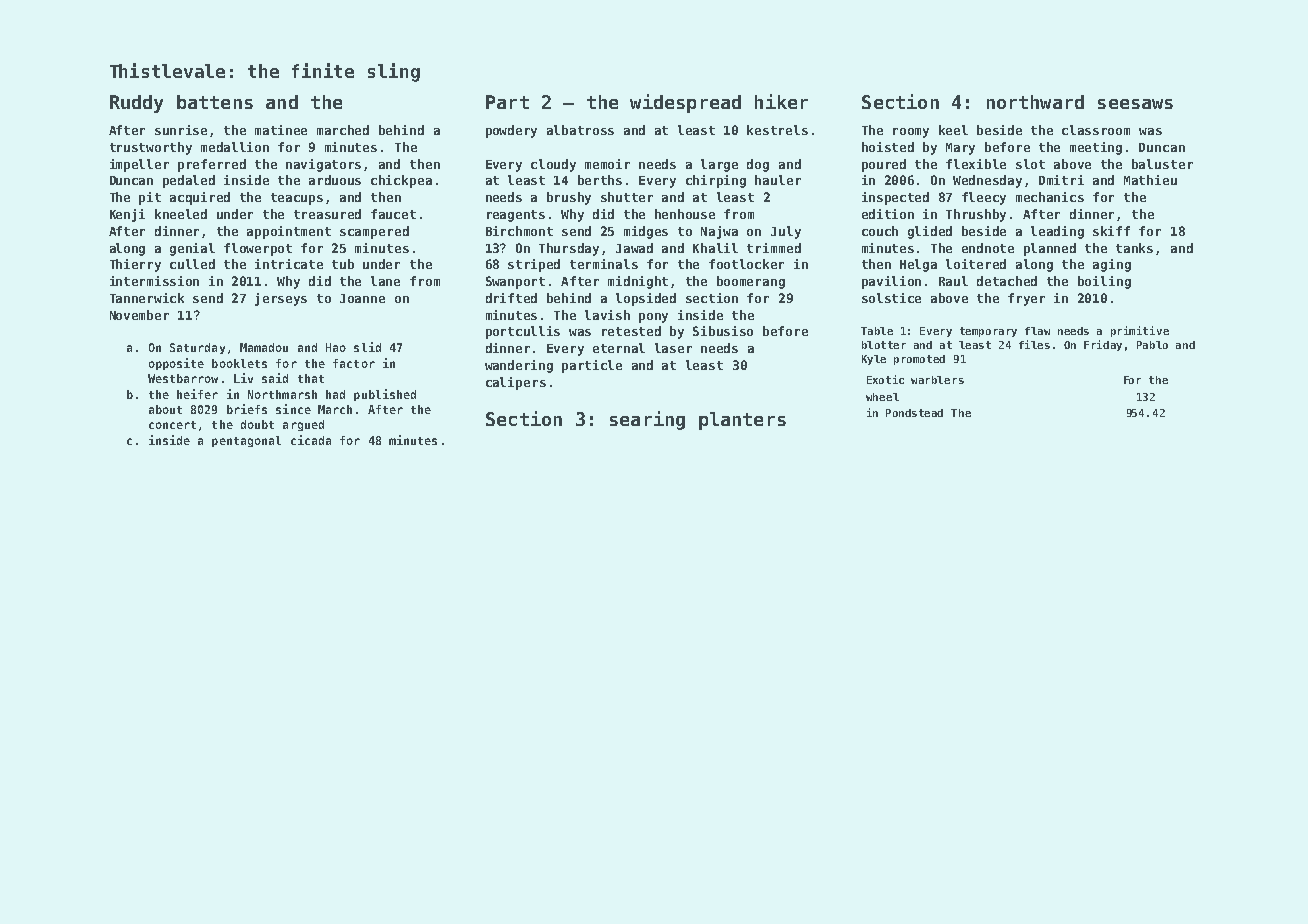  I want to click on memoir, so click(607, 164).
